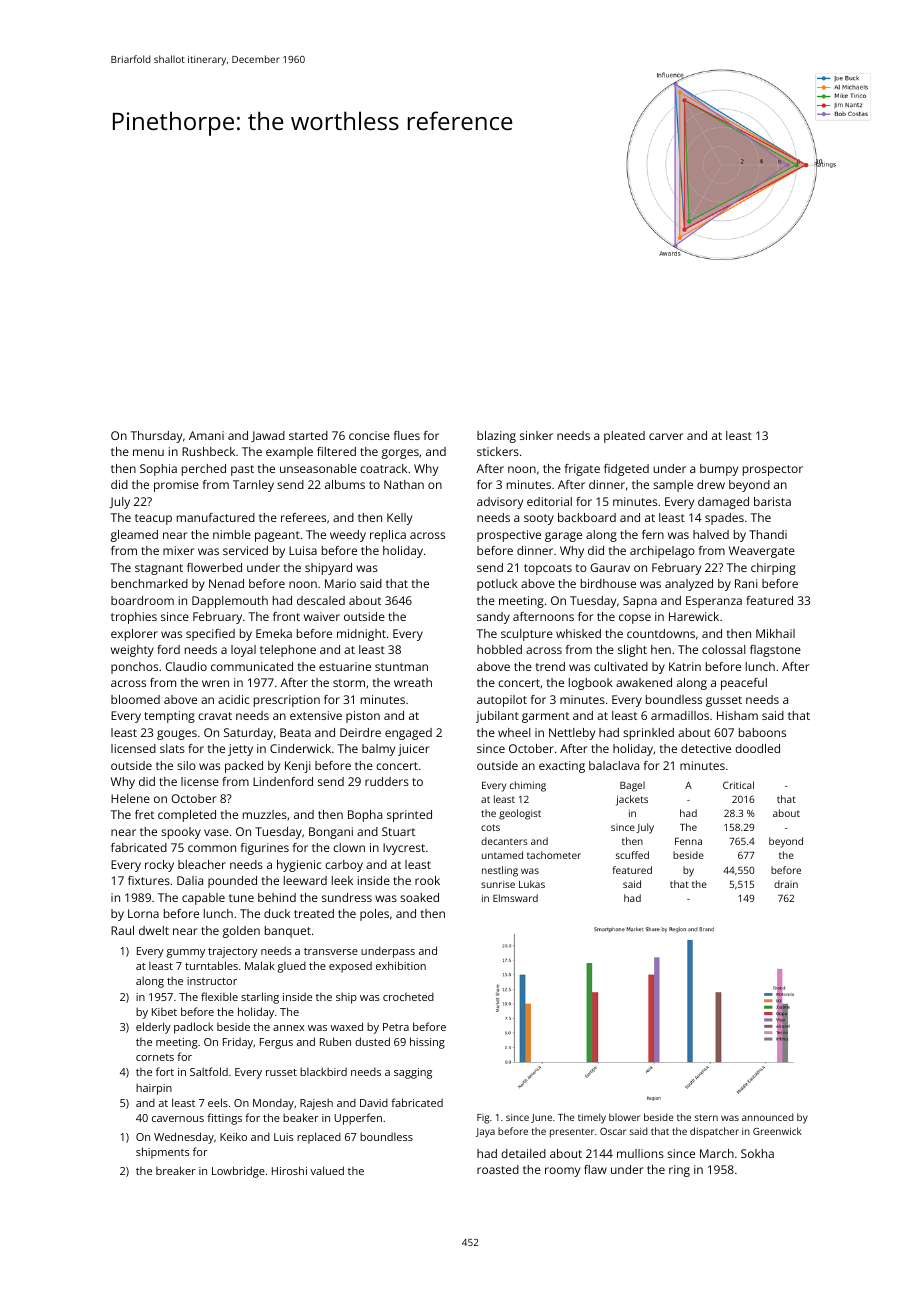 The image size is (924, 1308). Describe the element at coordinates (408, 997) in the image. I see `crocheted` at that location.
